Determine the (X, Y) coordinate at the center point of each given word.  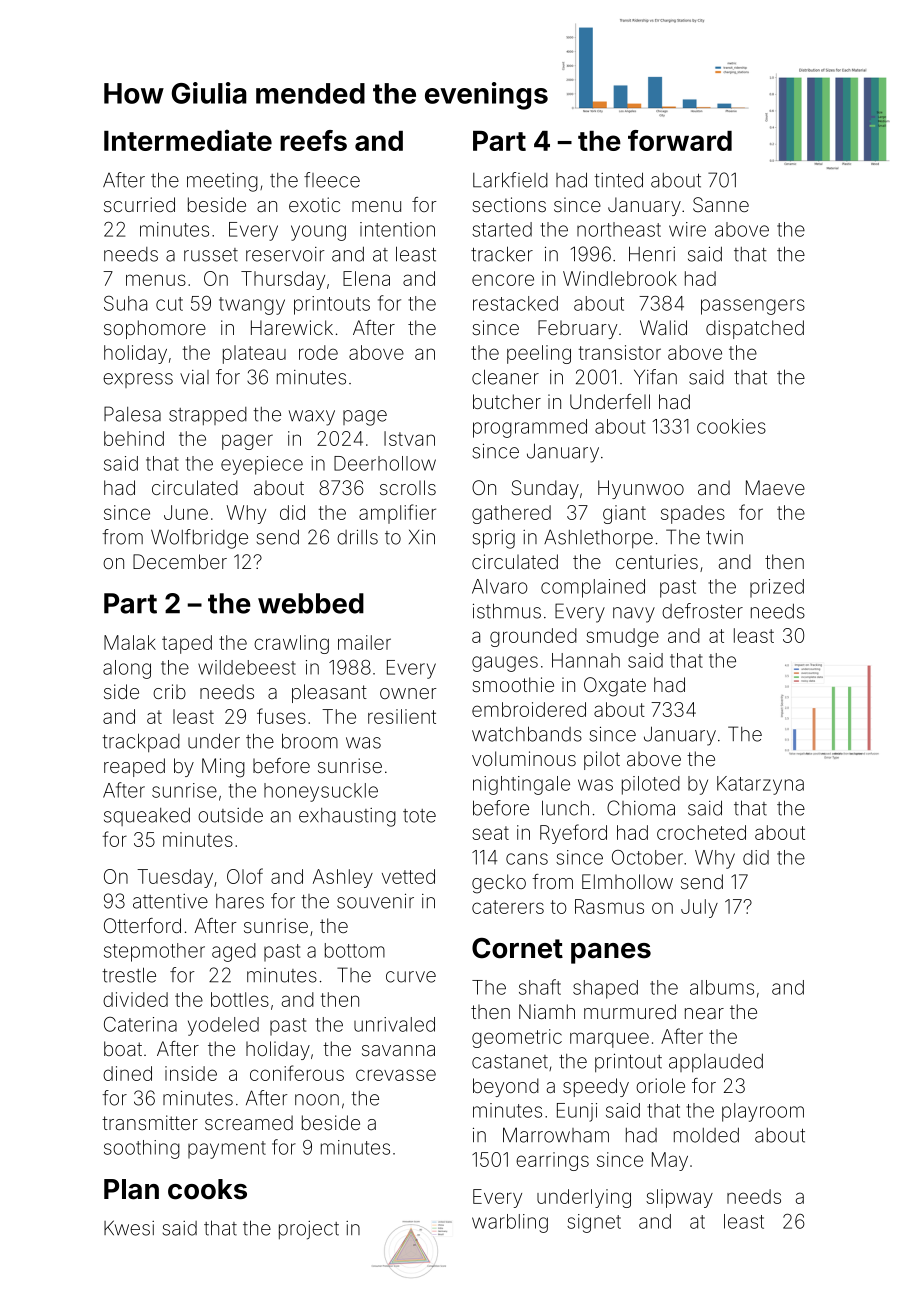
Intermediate (188, 140)
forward (680, 140)
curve (411, 977)
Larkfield (510, 180)
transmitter (150, 1122)
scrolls (408, 487)
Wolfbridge (199, 539)
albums (722, 987)
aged (234, 952)
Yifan (655, 377)
